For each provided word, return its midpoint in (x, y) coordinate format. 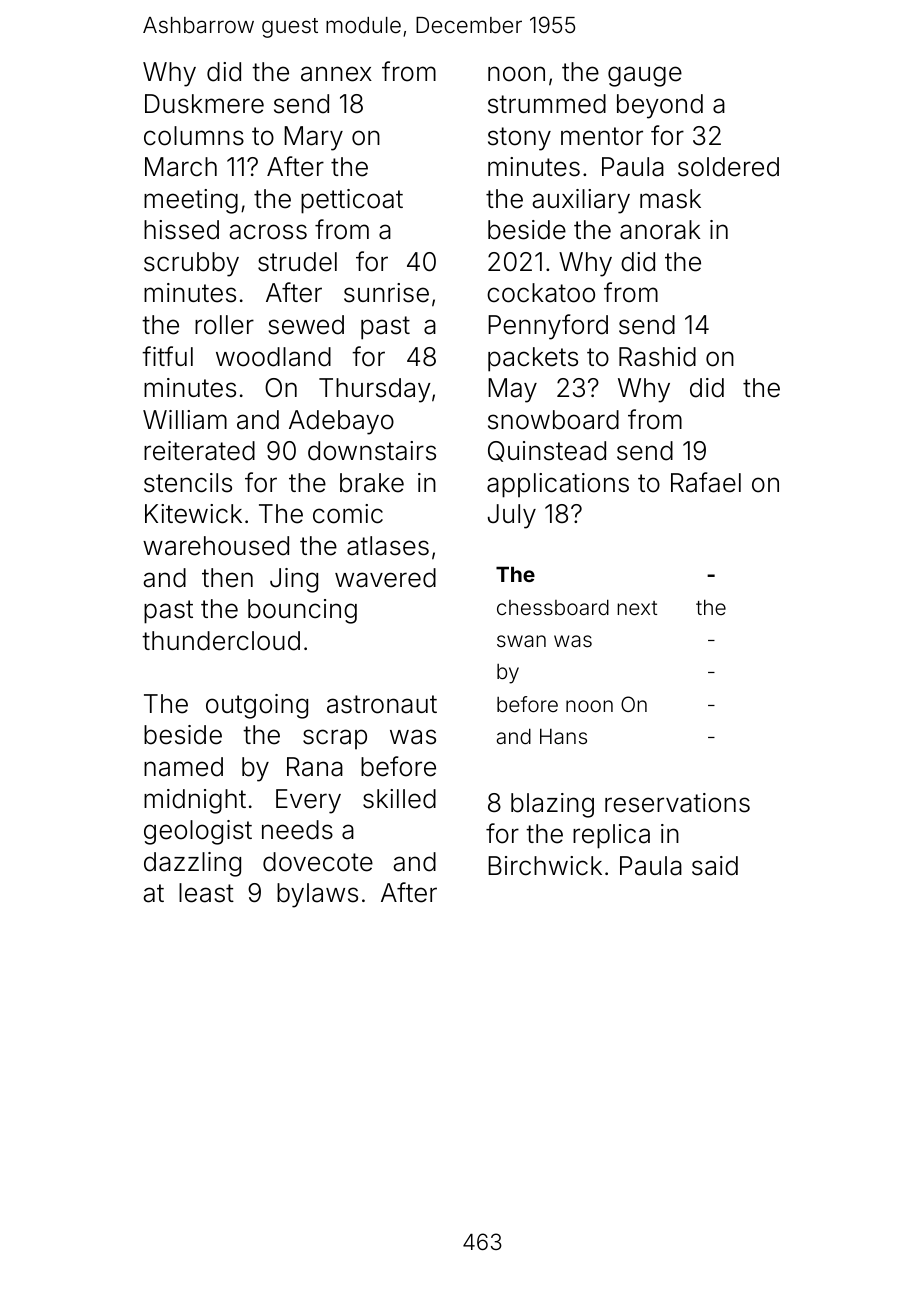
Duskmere (204, 104)
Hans (563, 736)
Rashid (657, 357)
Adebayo (341, 422)
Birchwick (545, 866)
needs (297, 830)
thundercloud (221, 641)
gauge (645, 76)
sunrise (386, 293)
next (637, 608)
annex (336, 74)
